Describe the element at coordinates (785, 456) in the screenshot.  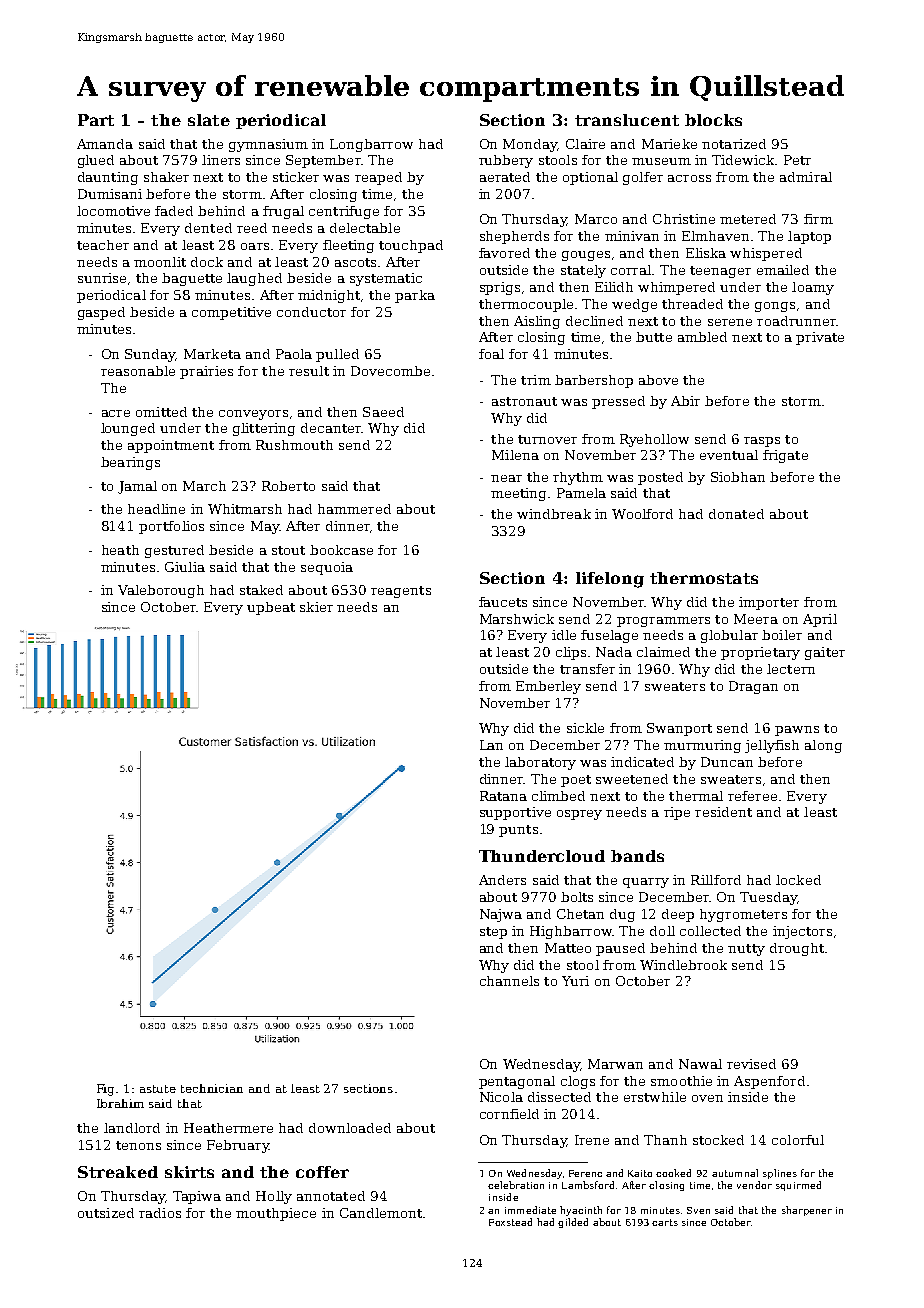
I see `frigate` at that location.
